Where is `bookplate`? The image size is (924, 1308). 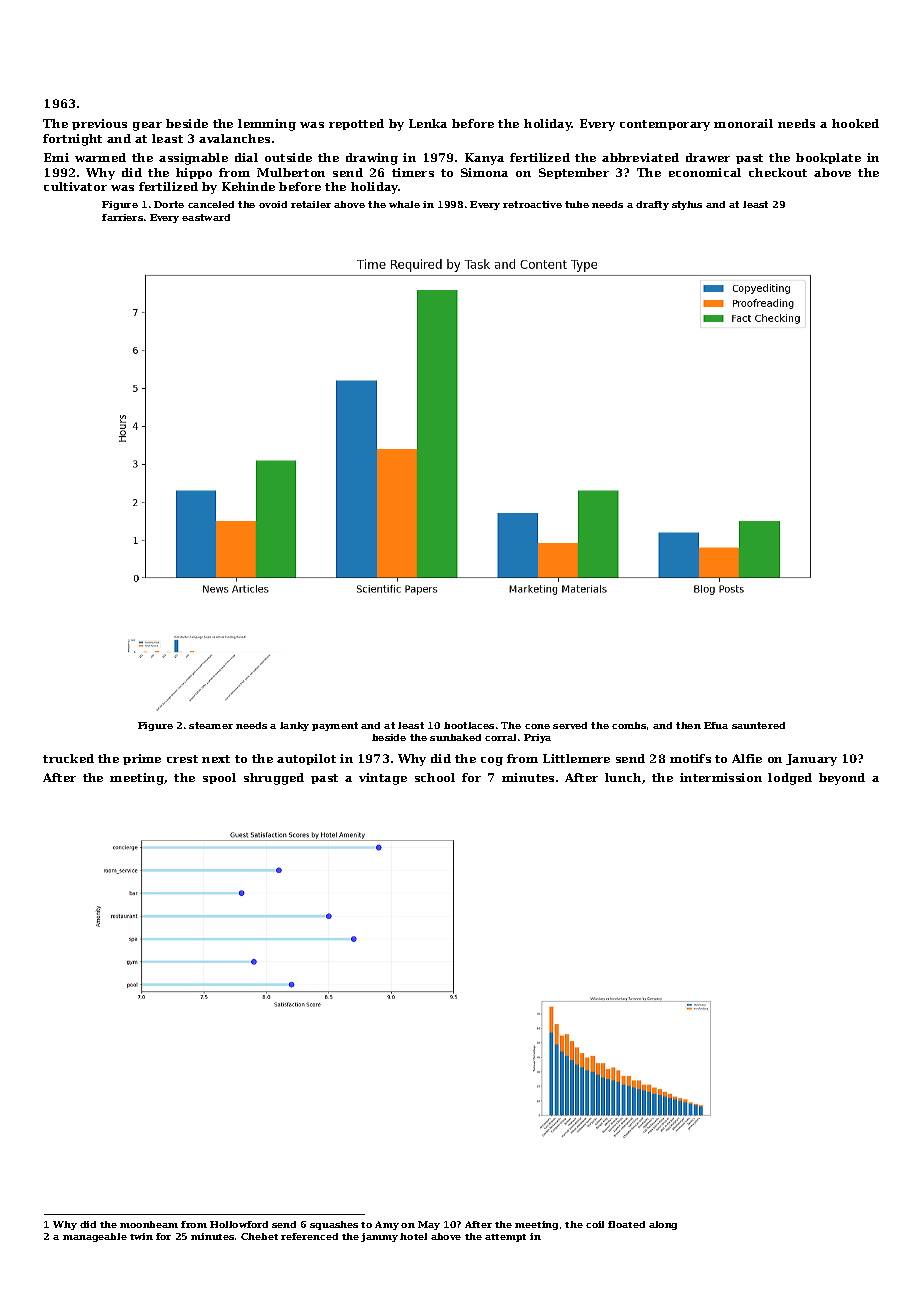 bookplate is located at coordinates (828, 158).
